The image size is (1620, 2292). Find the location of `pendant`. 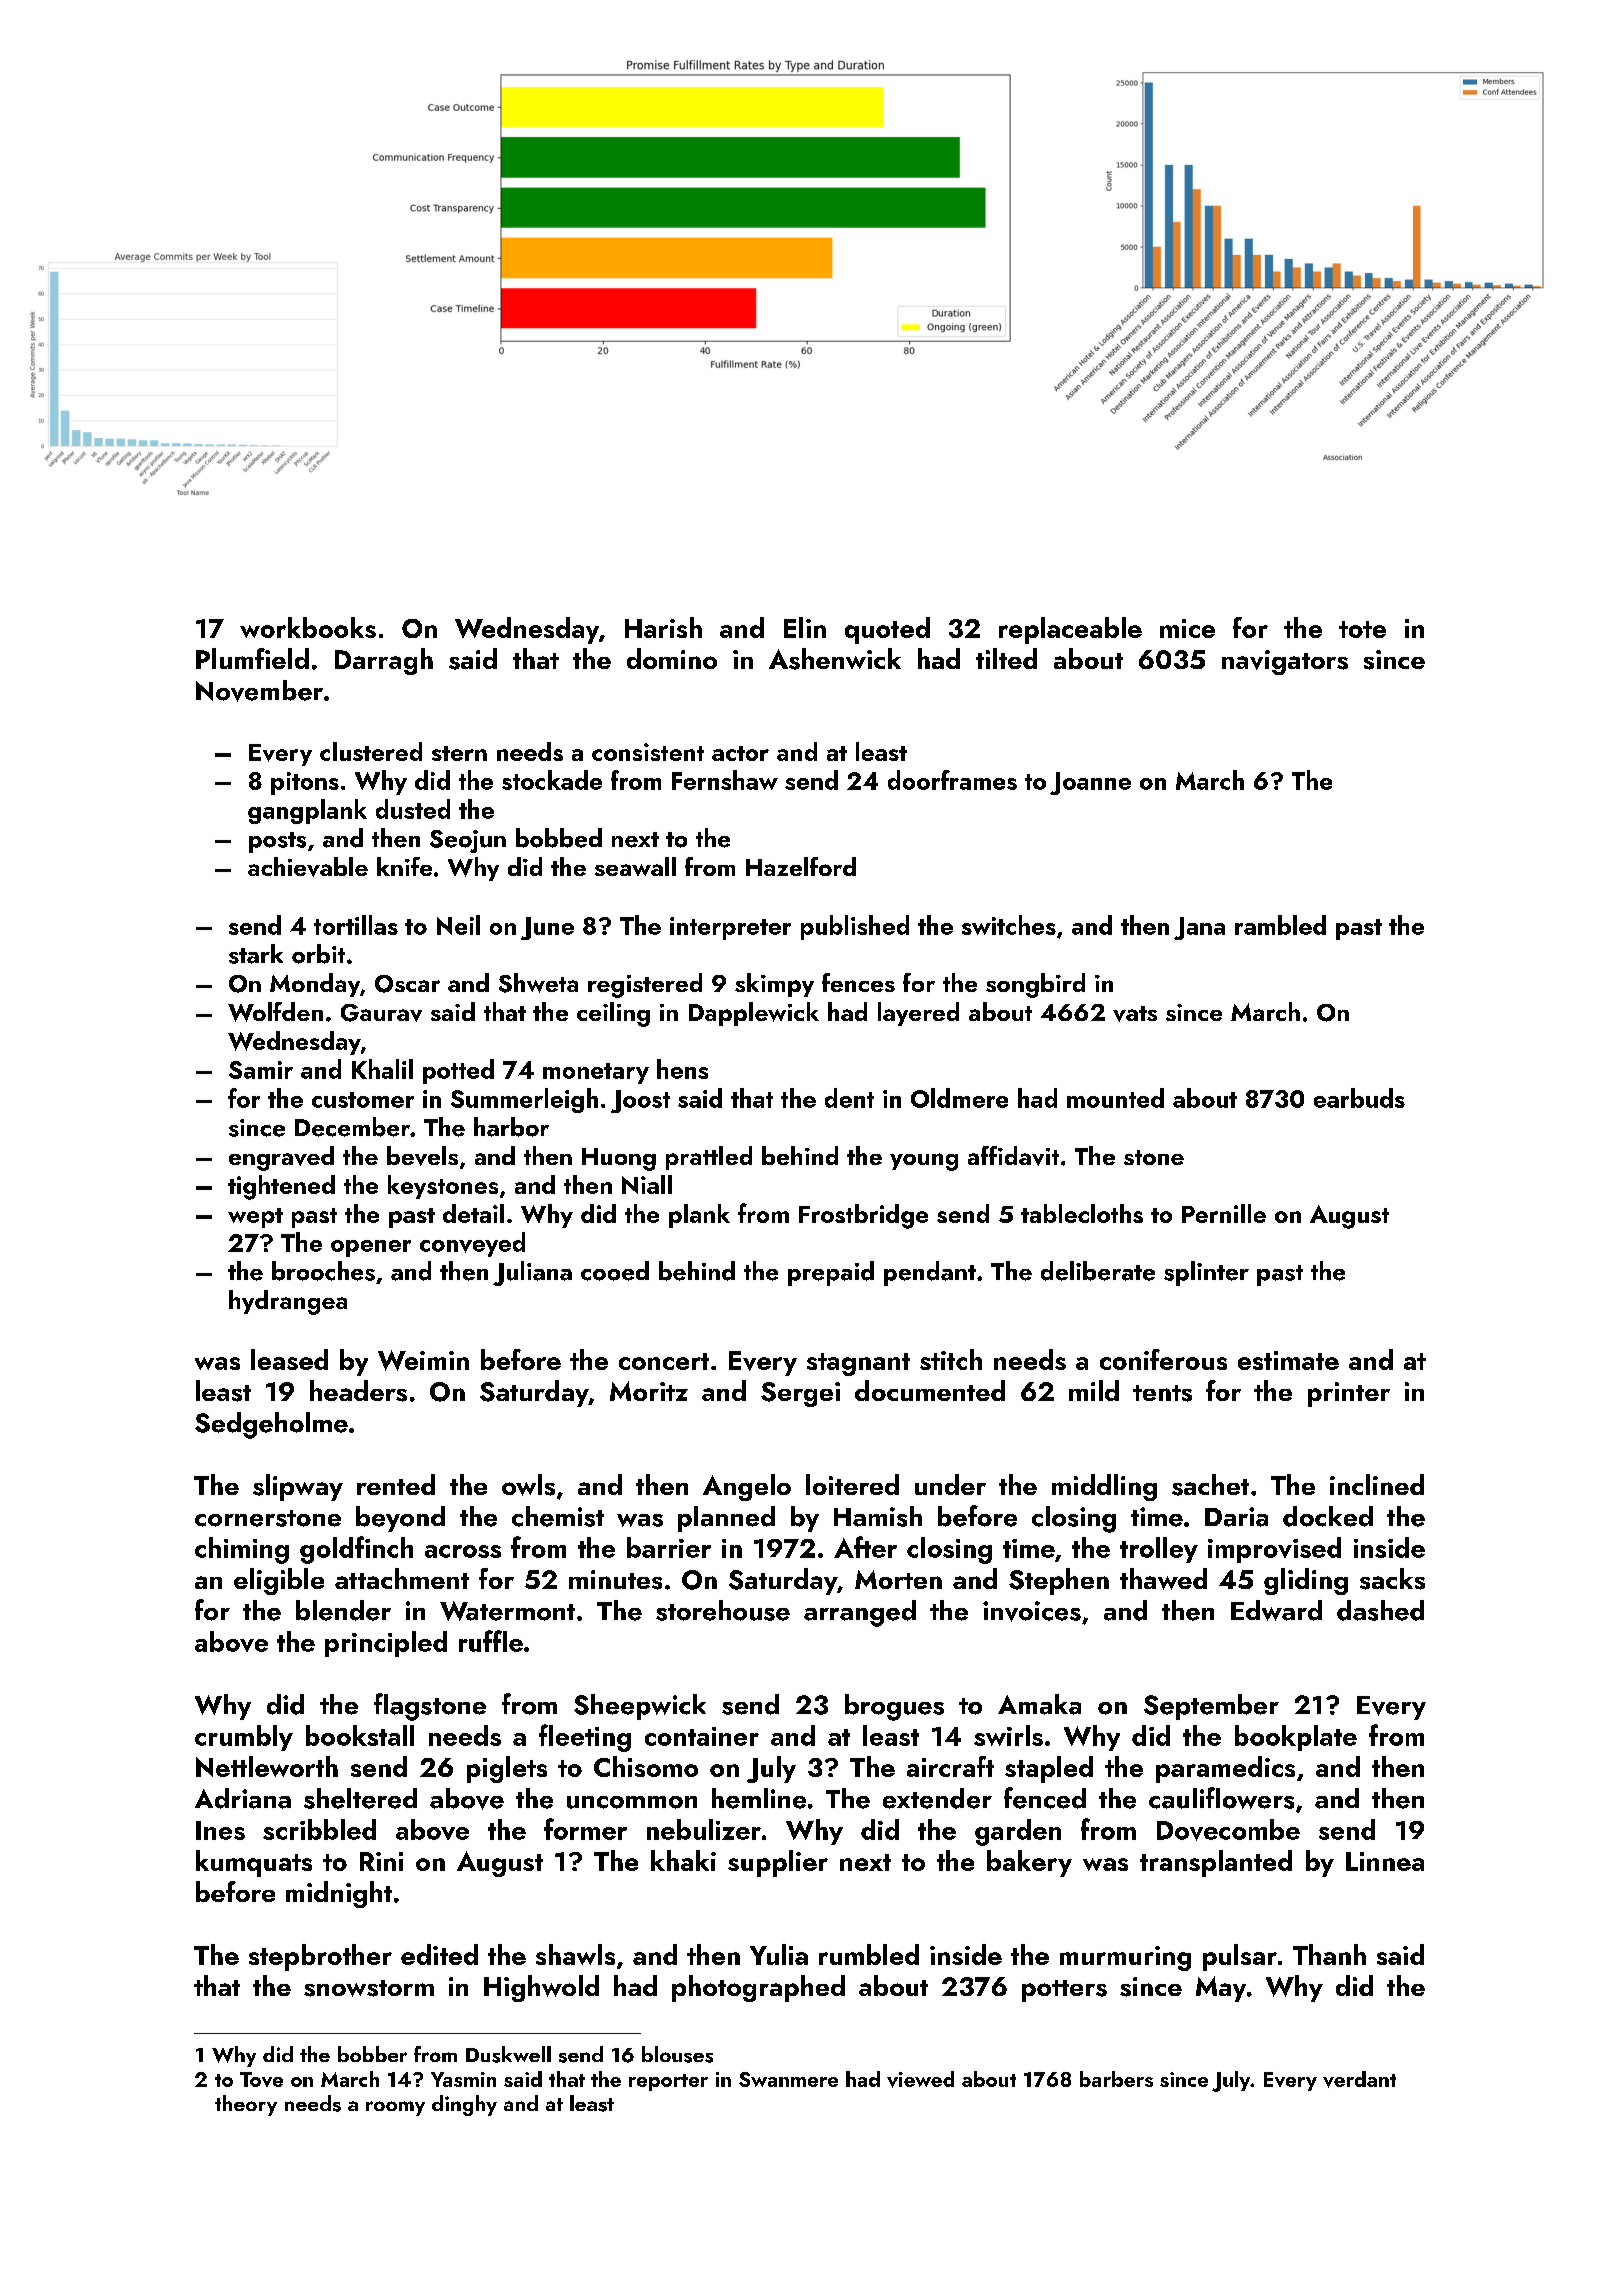

pendant is located at coordinates (930, 1273).
